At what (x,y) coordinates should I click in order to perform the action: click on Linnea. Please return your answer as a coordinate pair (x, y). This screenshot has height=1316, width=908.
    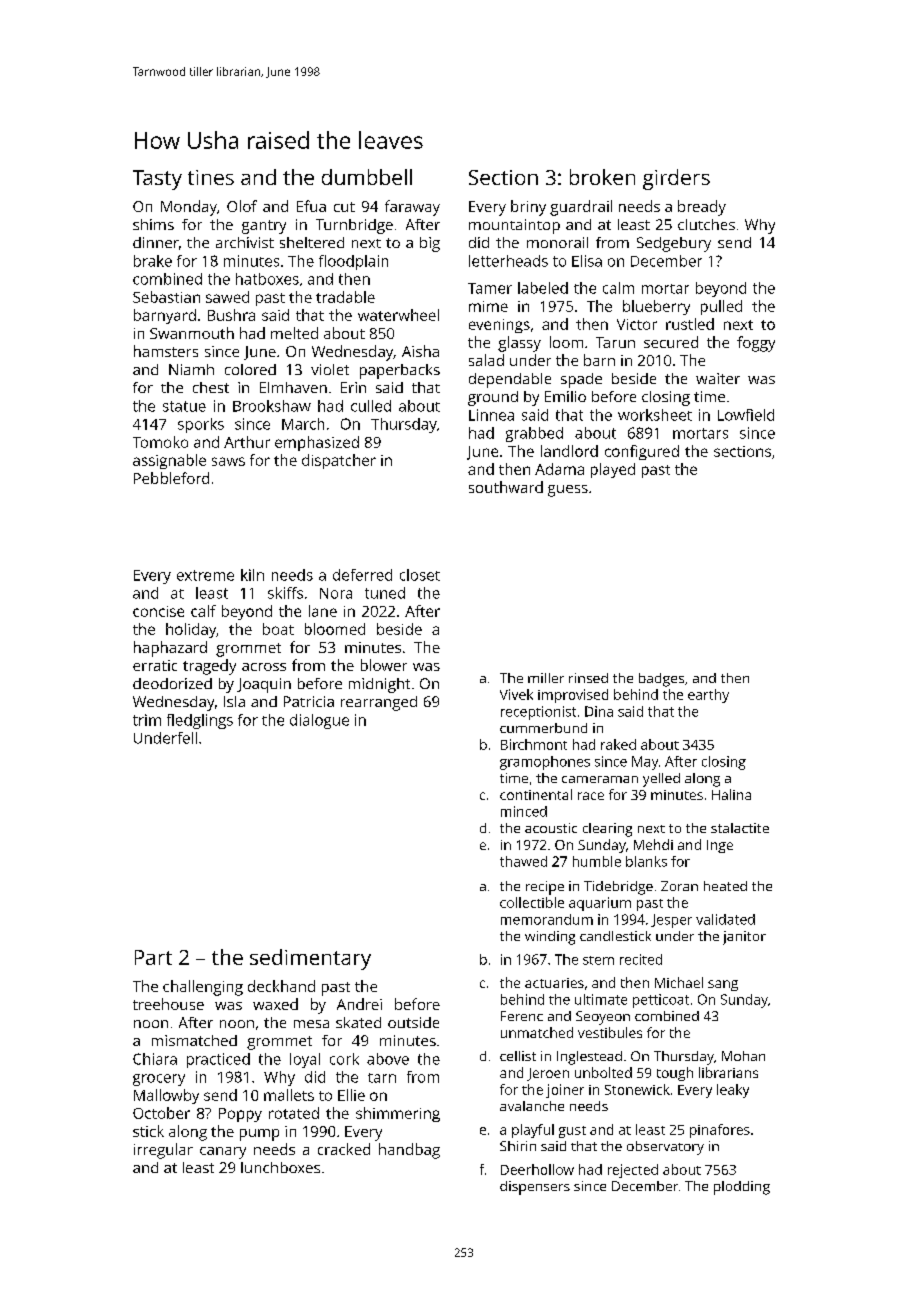
    Looking at the image, I should click on (491, 415).
